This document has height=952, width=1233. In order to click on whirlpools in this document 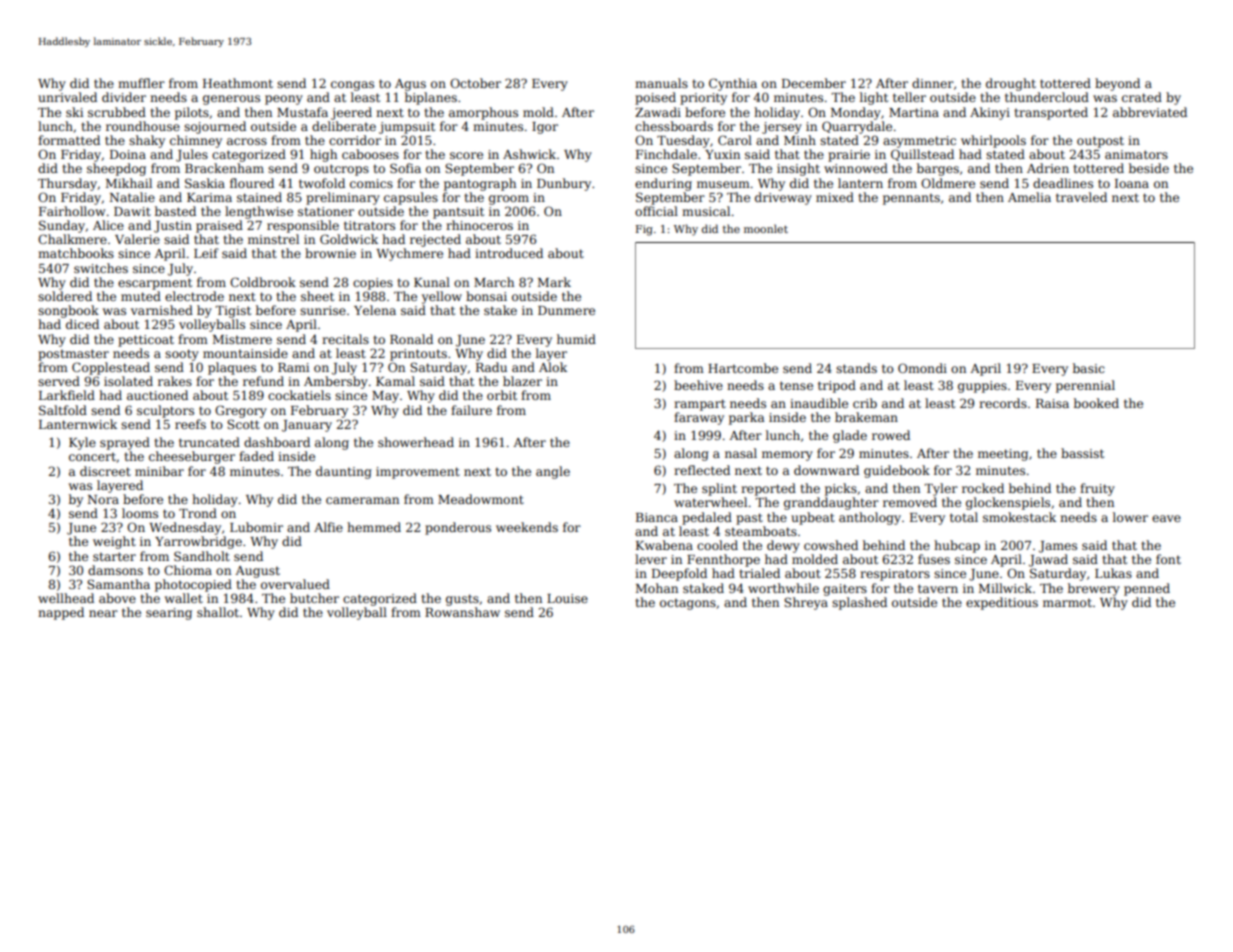, I will do `click(993, 141)`.
